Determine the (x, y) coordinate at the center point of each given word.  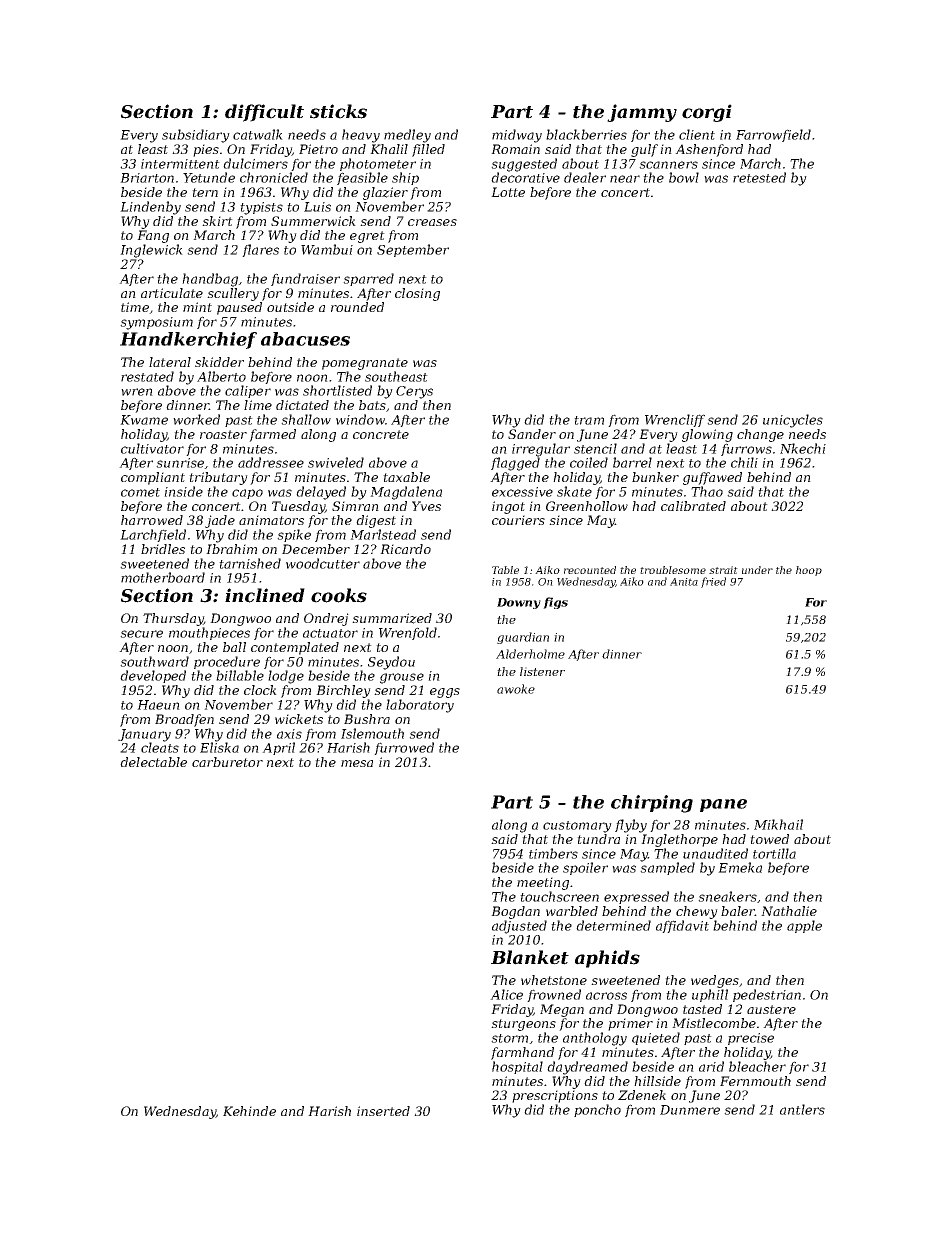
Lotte (508, 192)
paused (239, 308)
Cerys (414, 392)
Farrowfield (773, 135)
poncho (597, 1110)
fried (713, 582)
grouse (402, 678)
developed (153, 676)
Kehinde (249, 1111)
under (757, 570)
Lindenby (150, 208)
